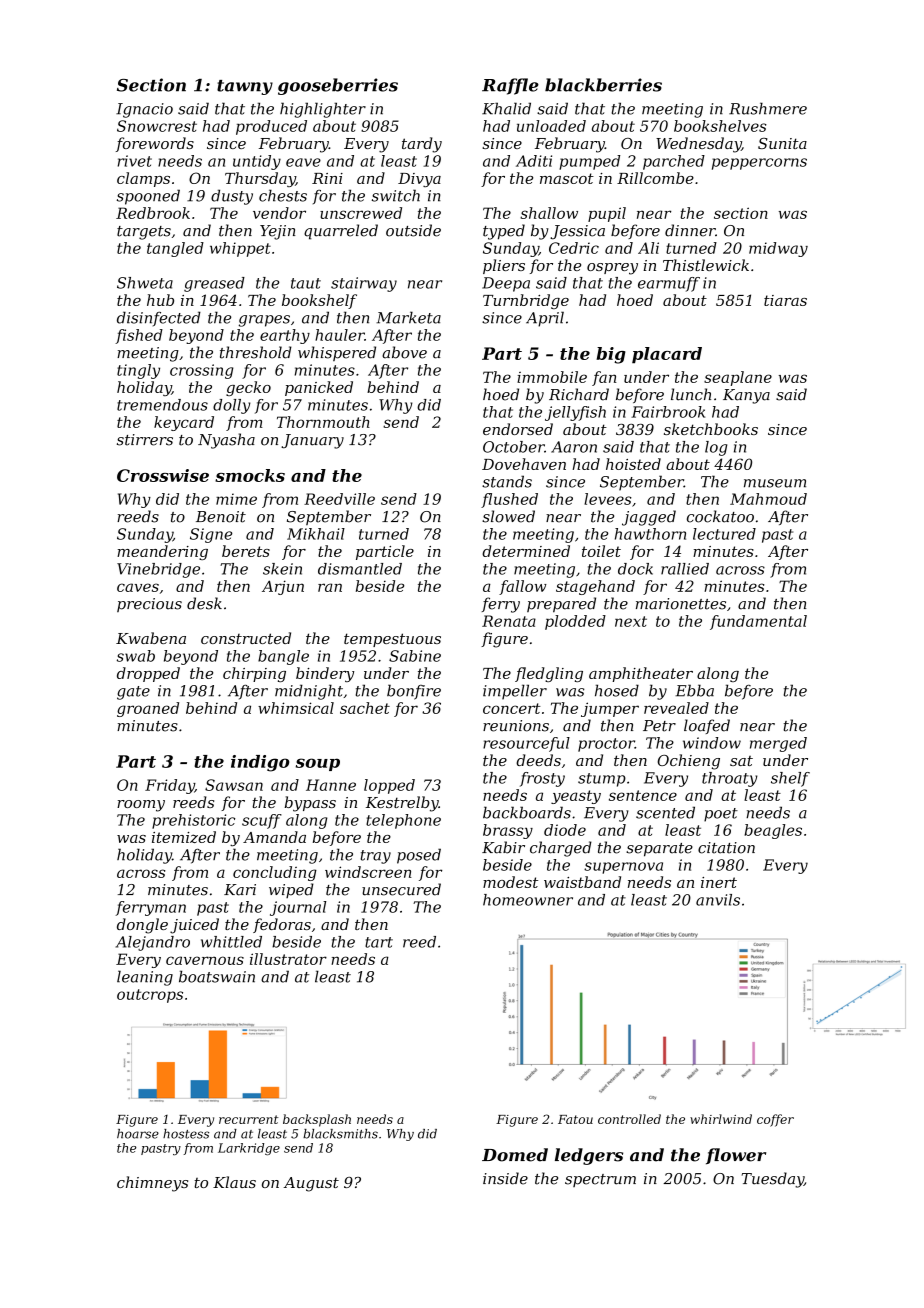 This screenshot has width=924, height=1308. What do you see at coordinates (163, 475) in the screenshot?
I see `Crosswise` at bounding box center [163, 475].
